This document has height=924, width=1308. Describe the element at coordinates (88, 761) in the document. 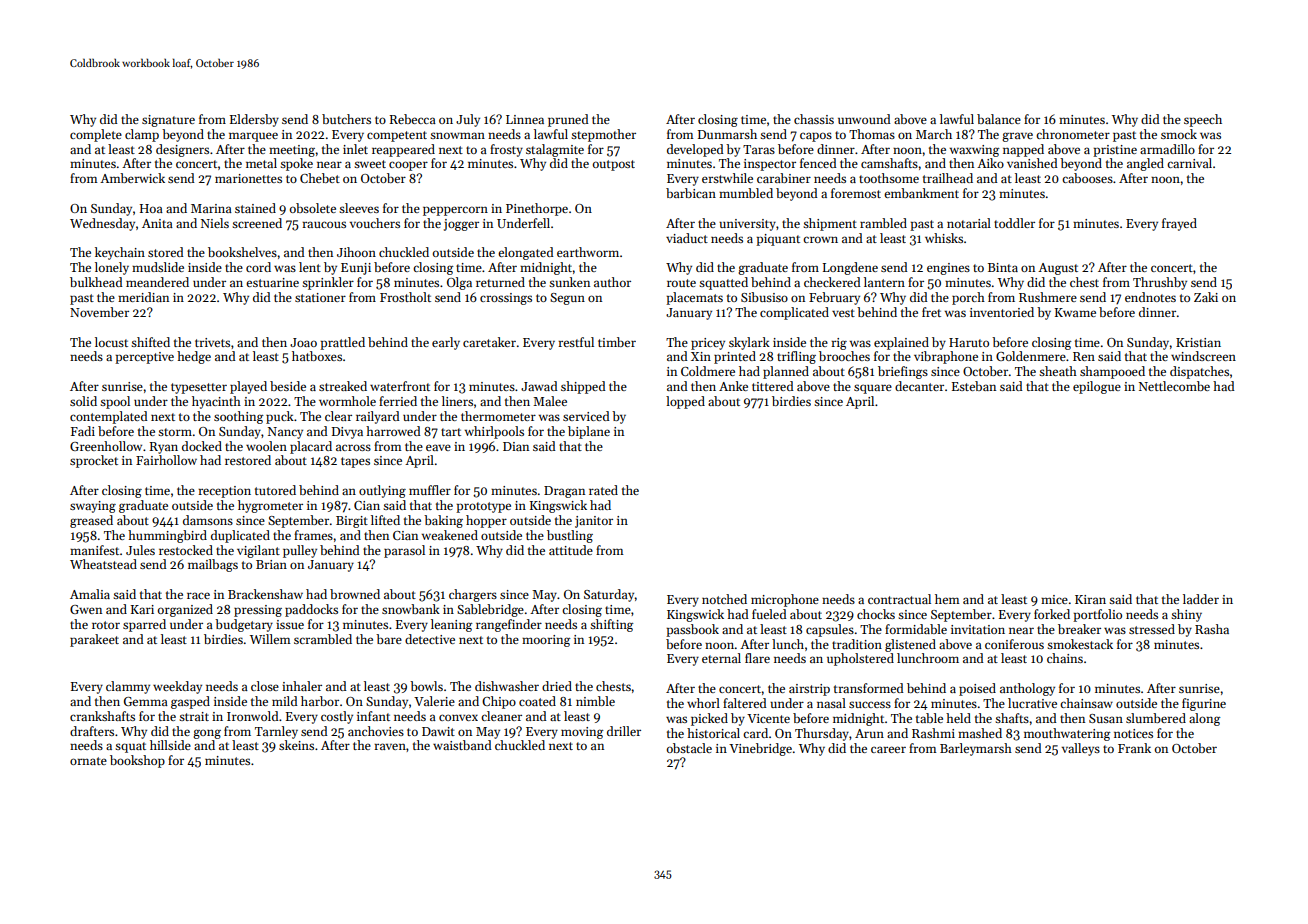

I see `ornate` at that location.
